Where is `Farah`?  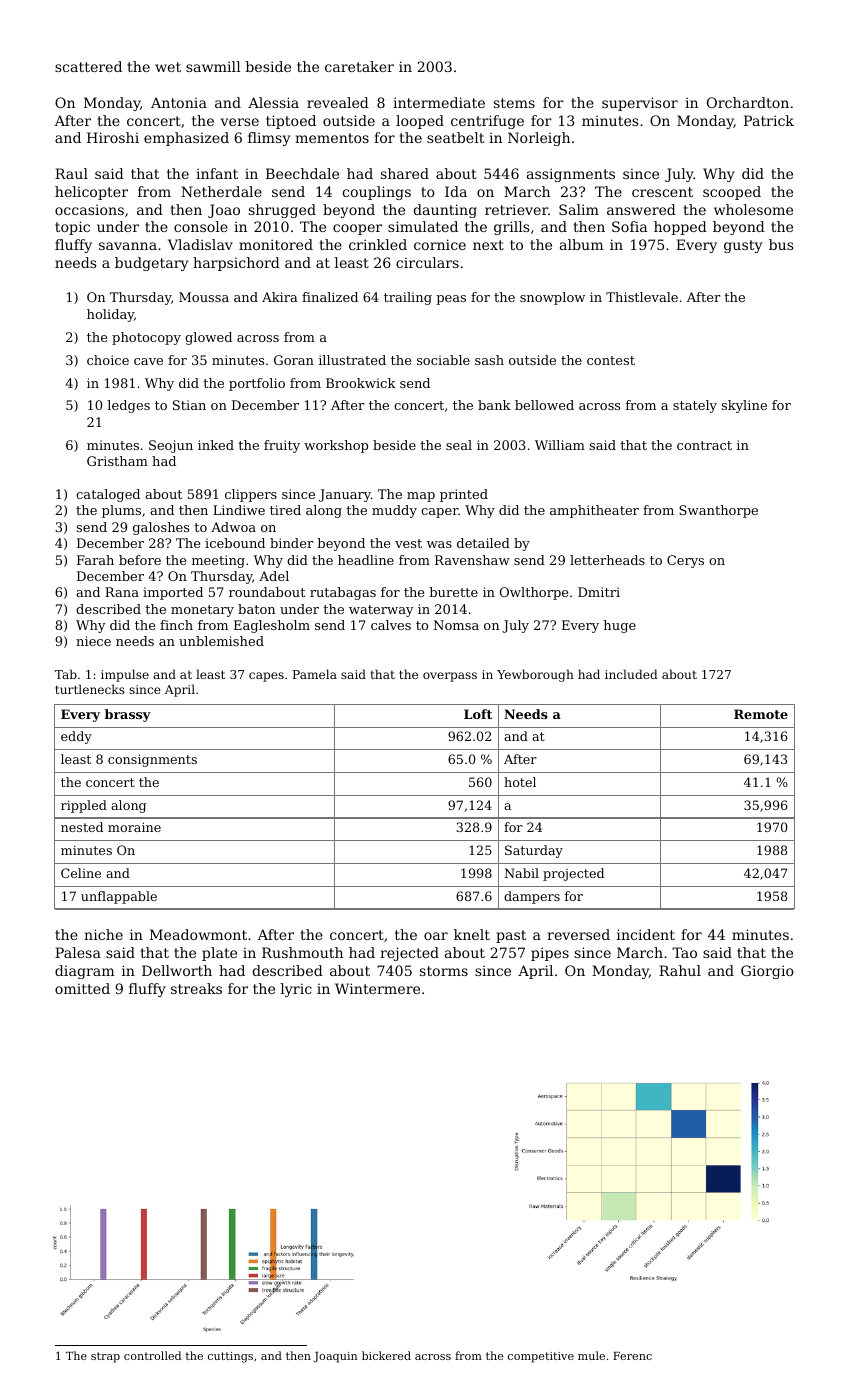 Farah is located at coordinates (95, 560).
